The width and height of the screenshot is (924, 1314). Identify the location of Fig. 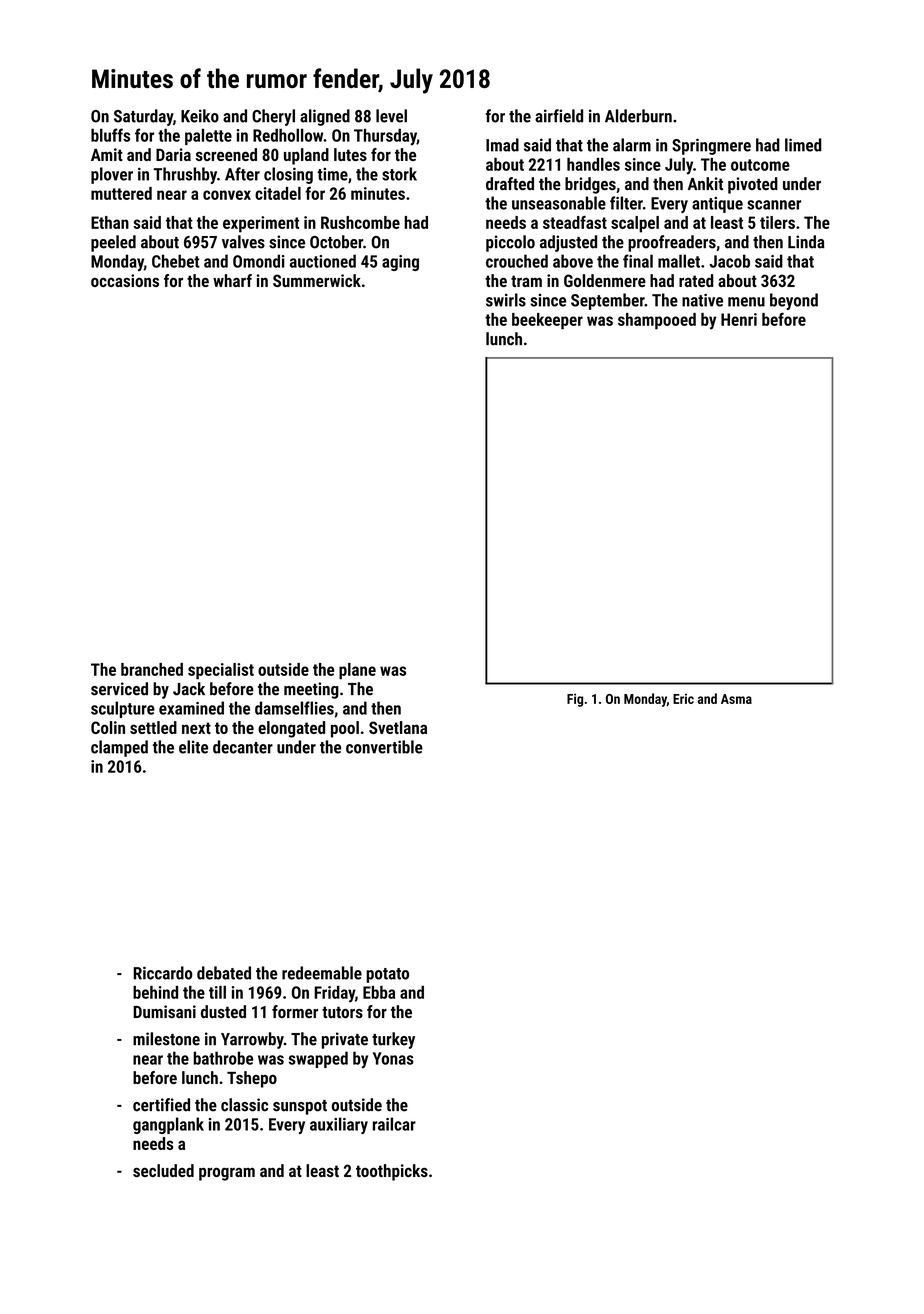
(575, 700).
